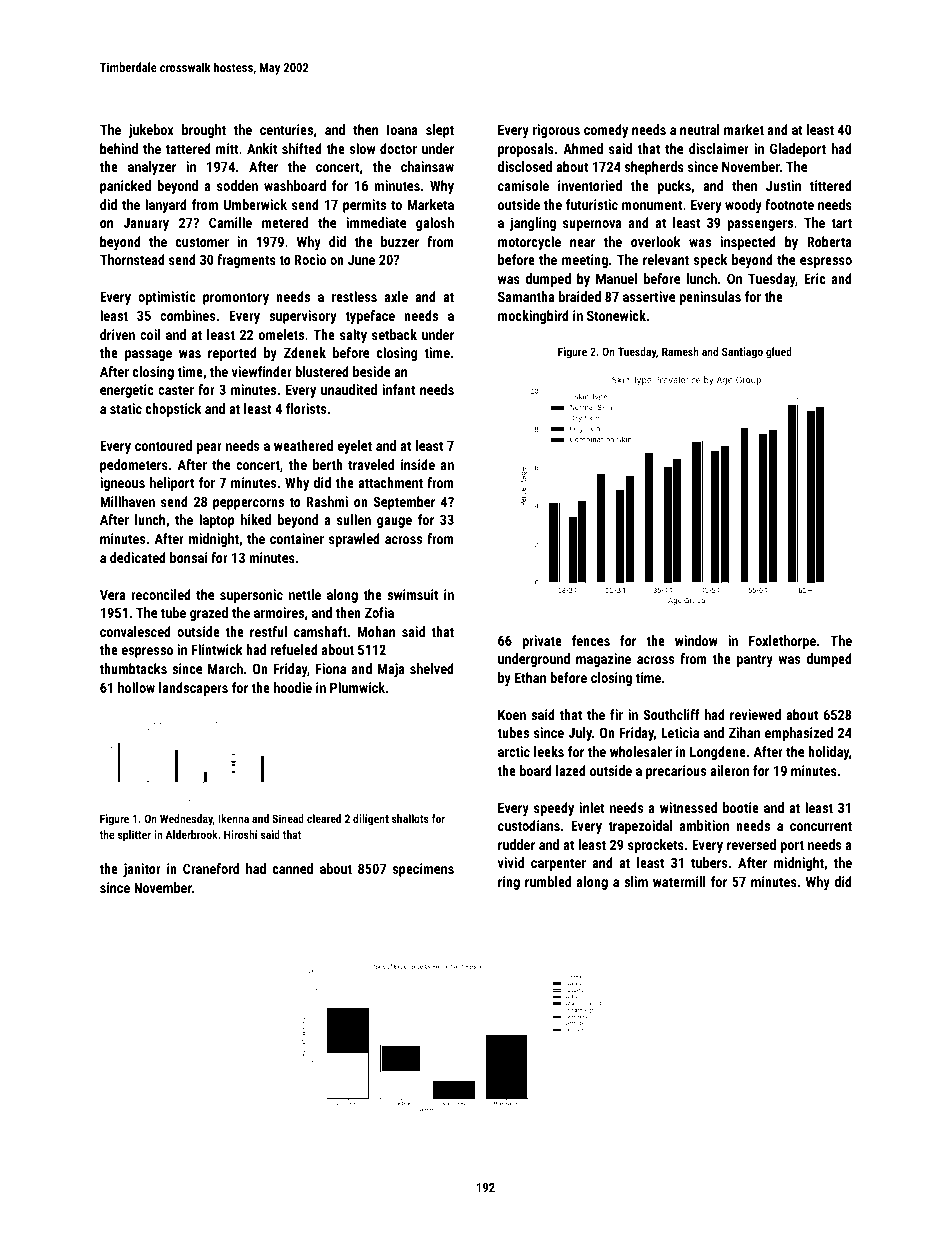 The image size is (952, 1233). Describe the element at coordinates (151, 131) in the screenshot. I see `jukebox` at that location.
